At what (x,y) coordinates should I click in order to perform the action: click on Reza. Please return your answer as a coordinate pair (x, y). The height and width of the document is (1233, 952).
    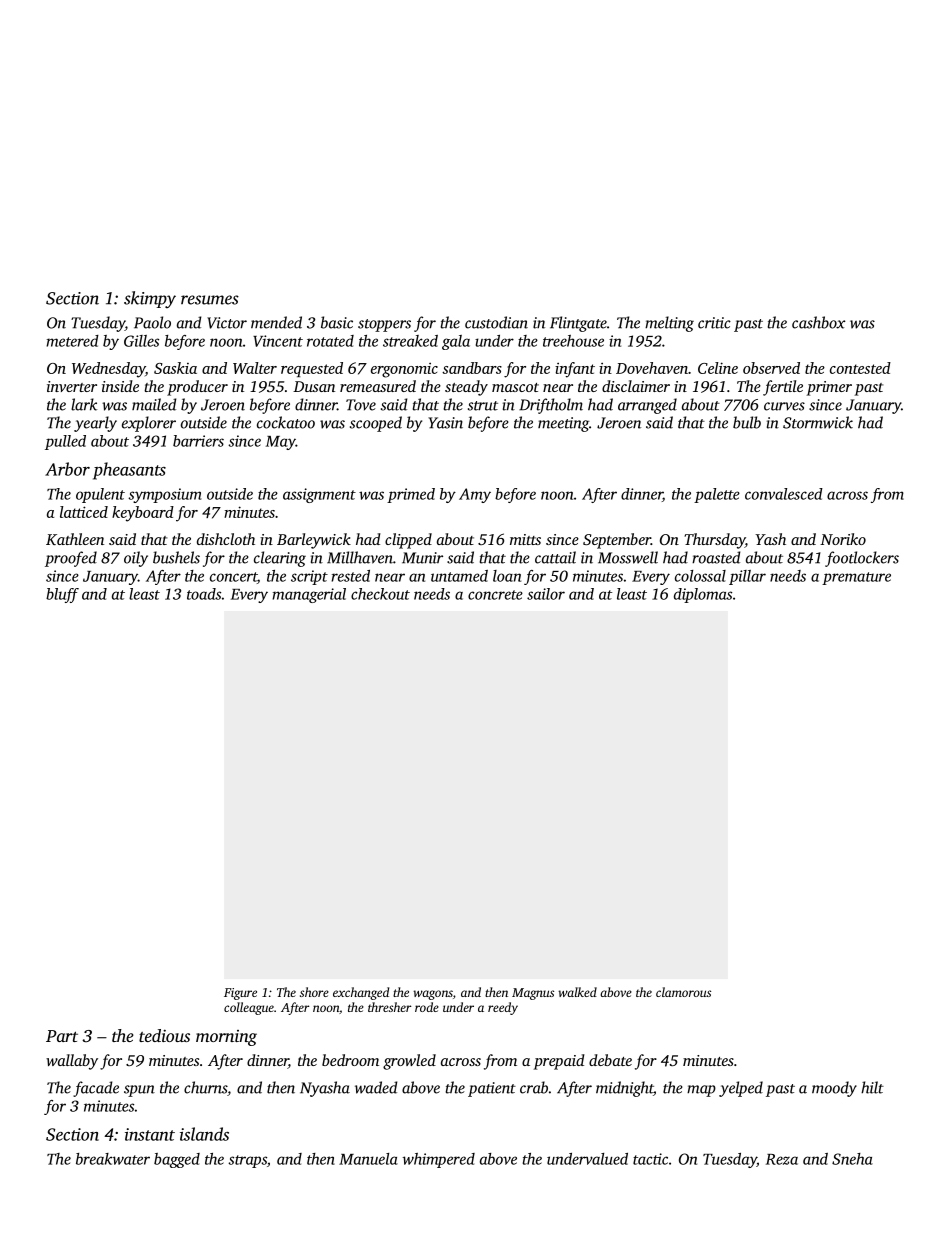
    Looking at the image, I should click on (782, 1159).
